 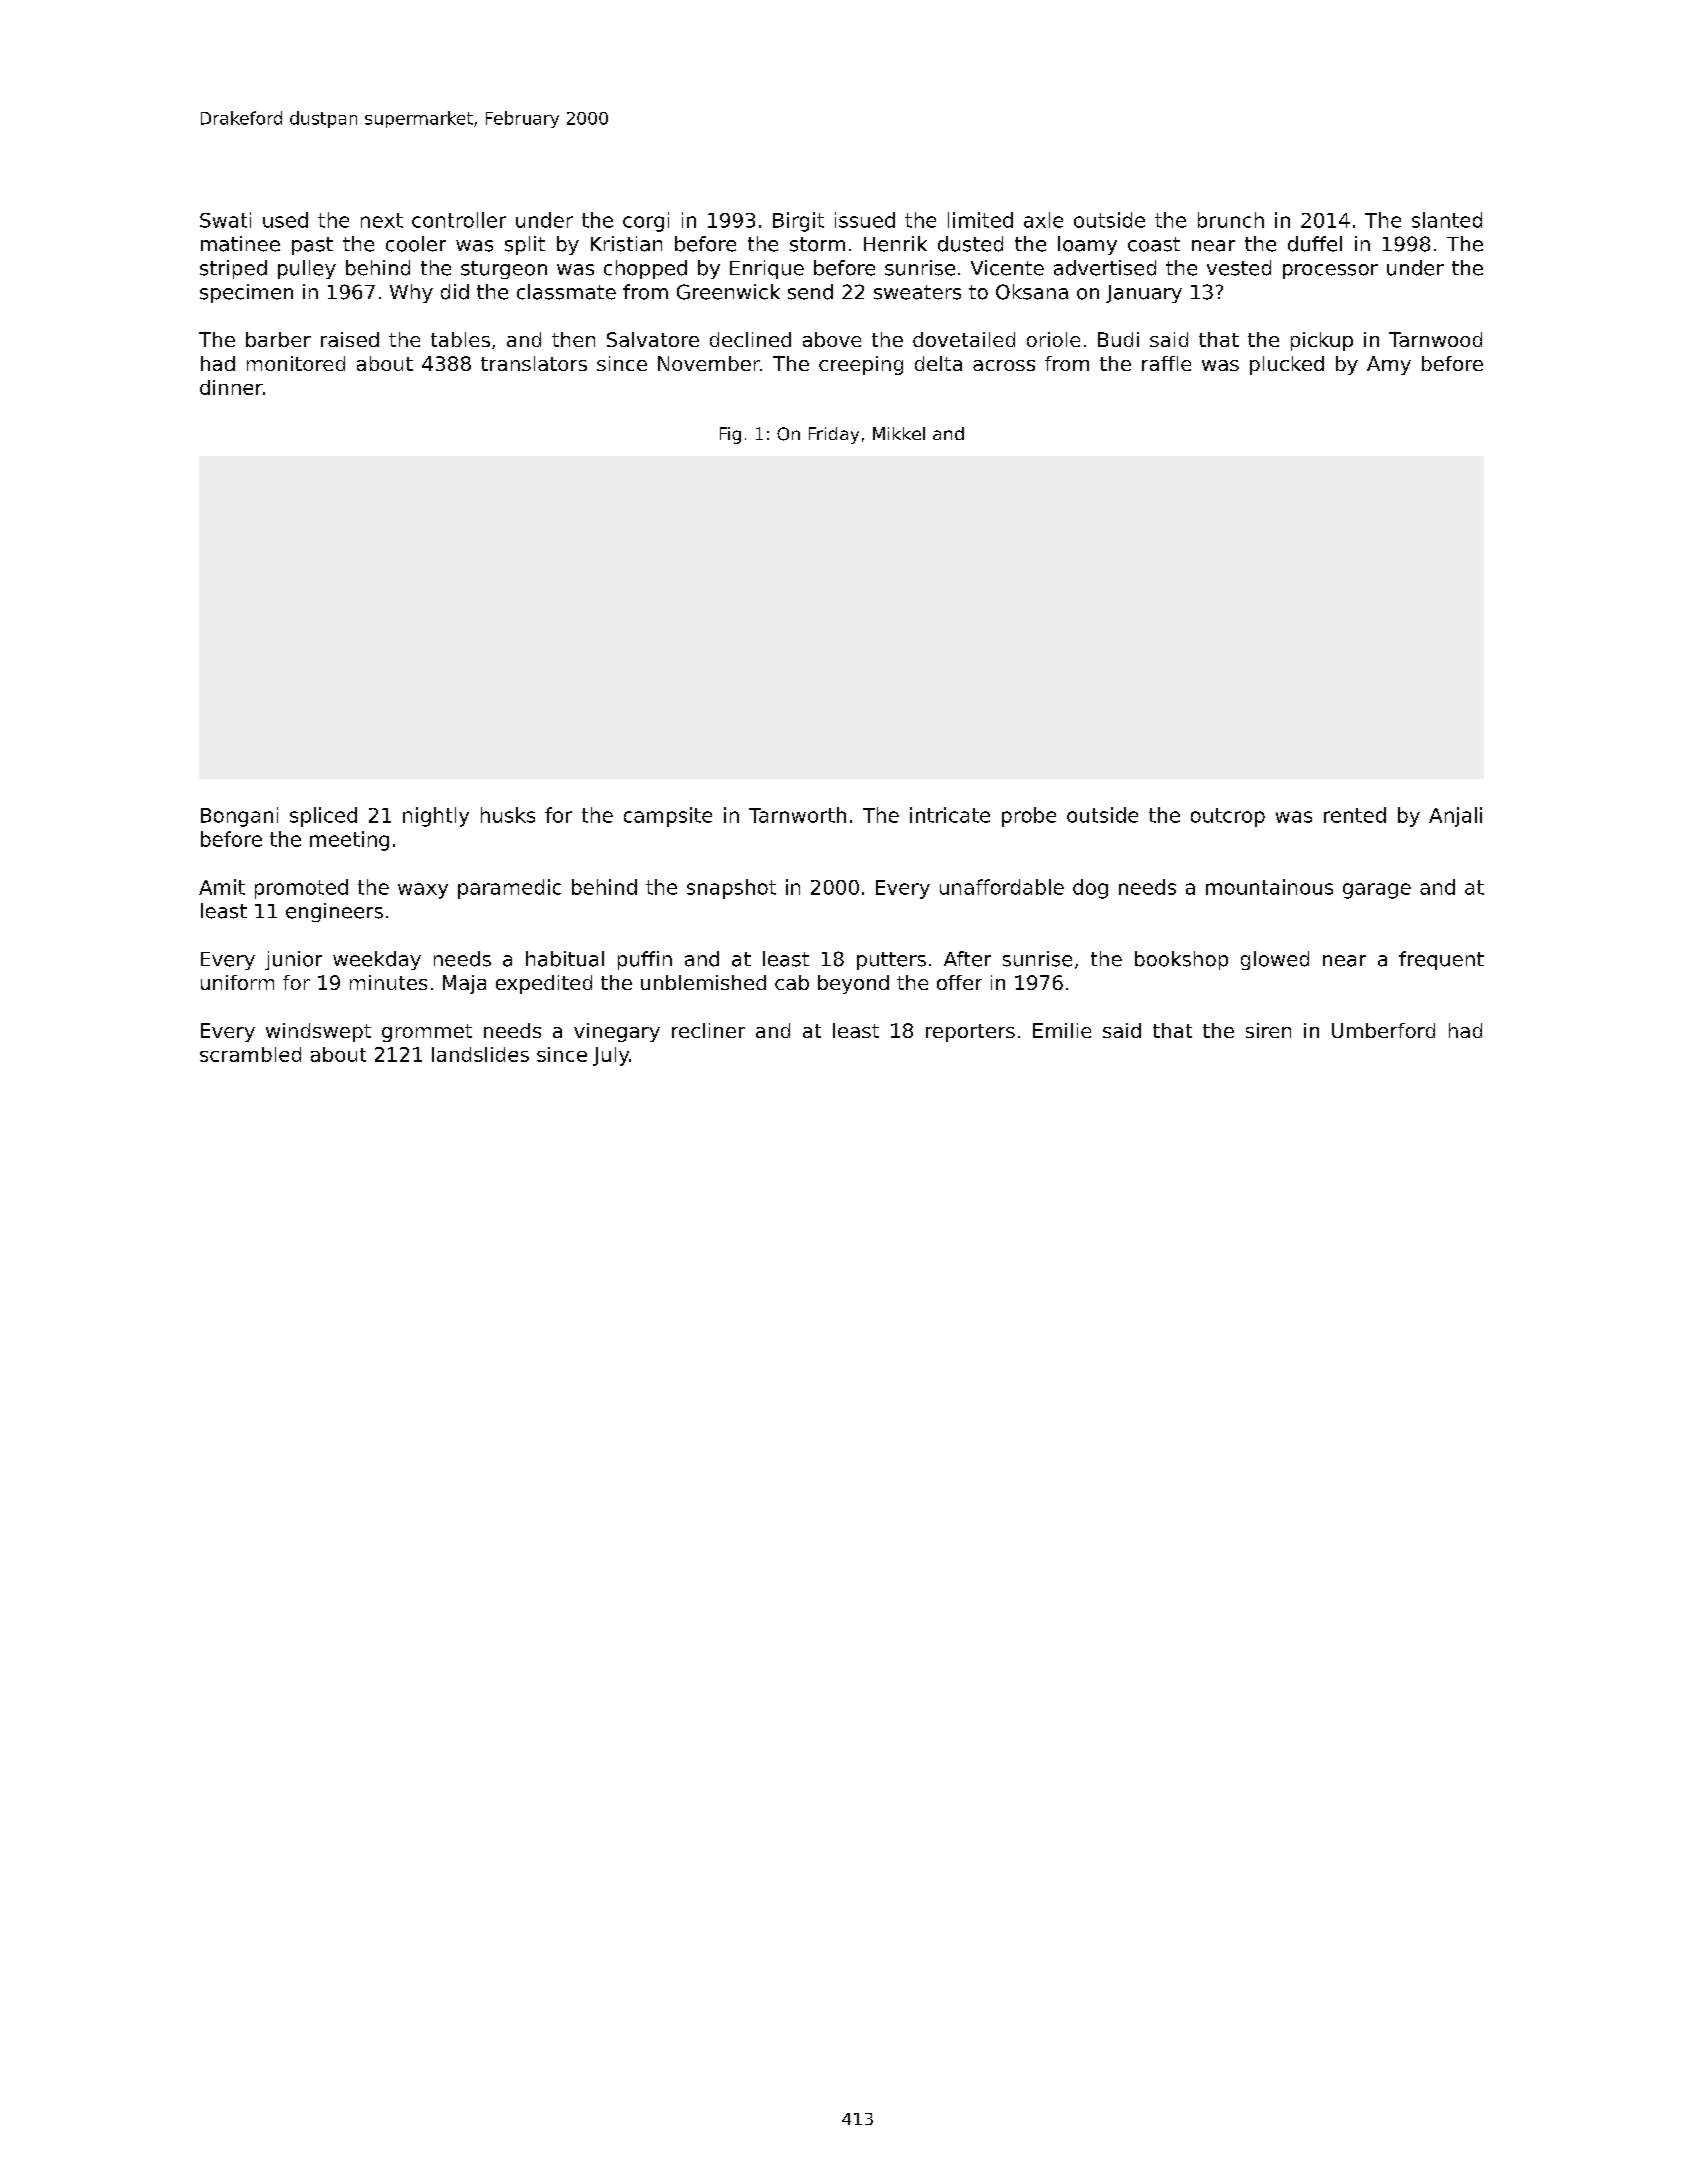 I want to click on husks, so click(x=508, y=815).
